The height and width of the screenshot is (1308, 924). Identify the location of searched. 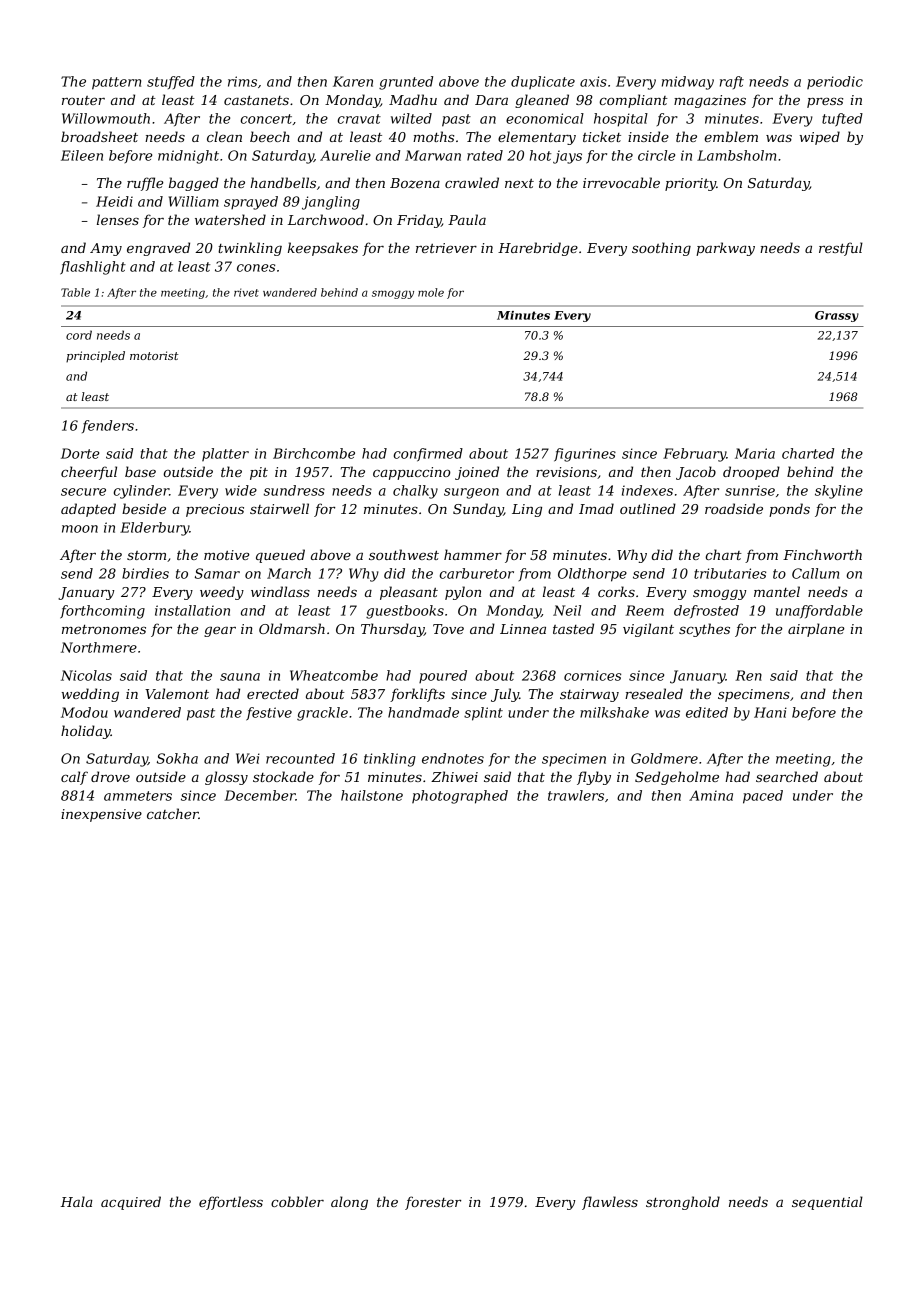
(787, 776).
